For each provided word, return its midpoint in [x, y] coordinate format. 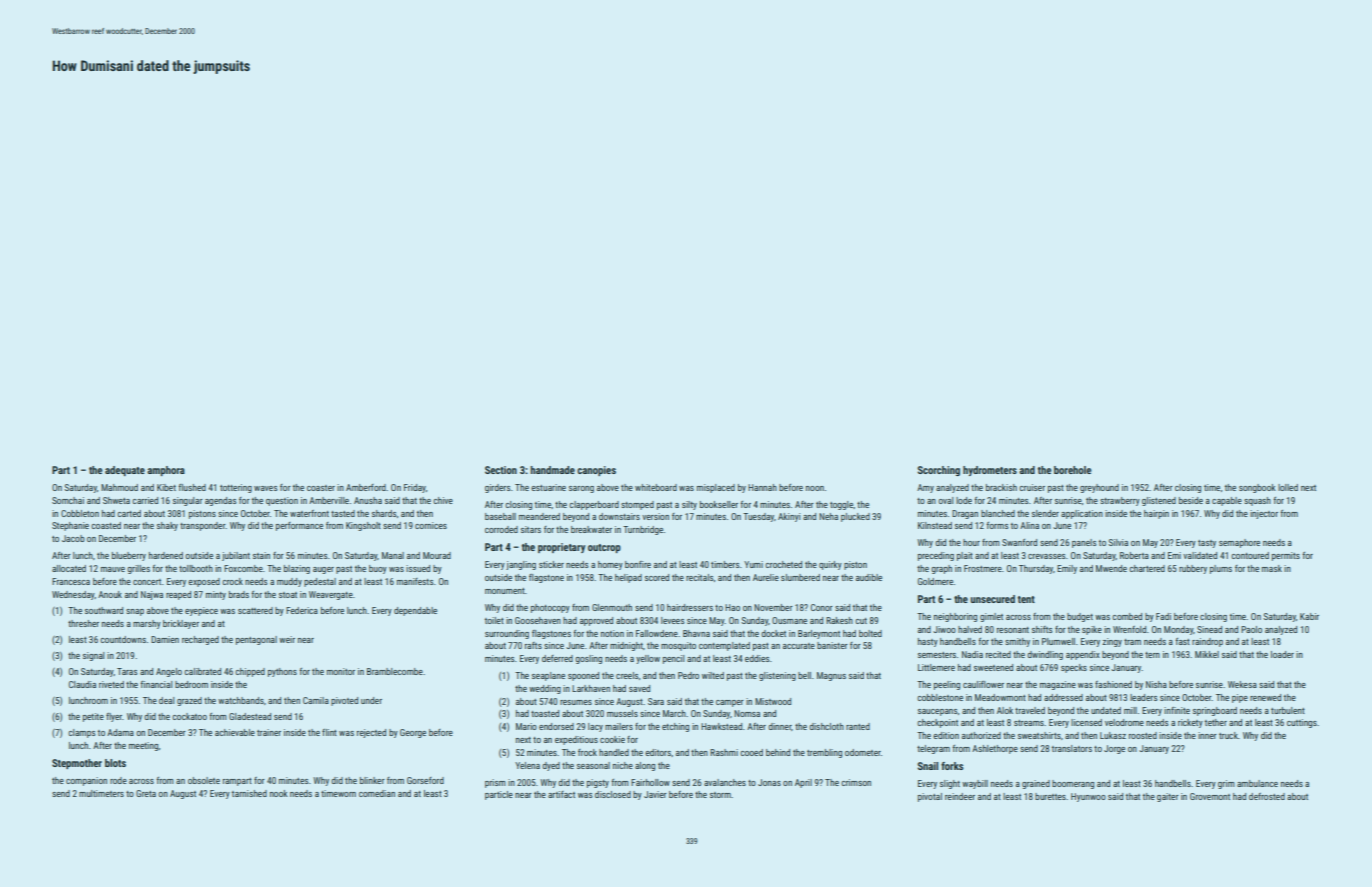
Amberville [329, 500]
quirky [830, 565]
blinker [372, 780]
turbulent [1288, 710]
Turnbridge [643, 530]
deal [167, 700]
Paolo [1251, 629]
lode [964, 500]
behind [778, 752]
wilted [713, 675]
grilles [138, 569]
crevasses [1047, 556]
